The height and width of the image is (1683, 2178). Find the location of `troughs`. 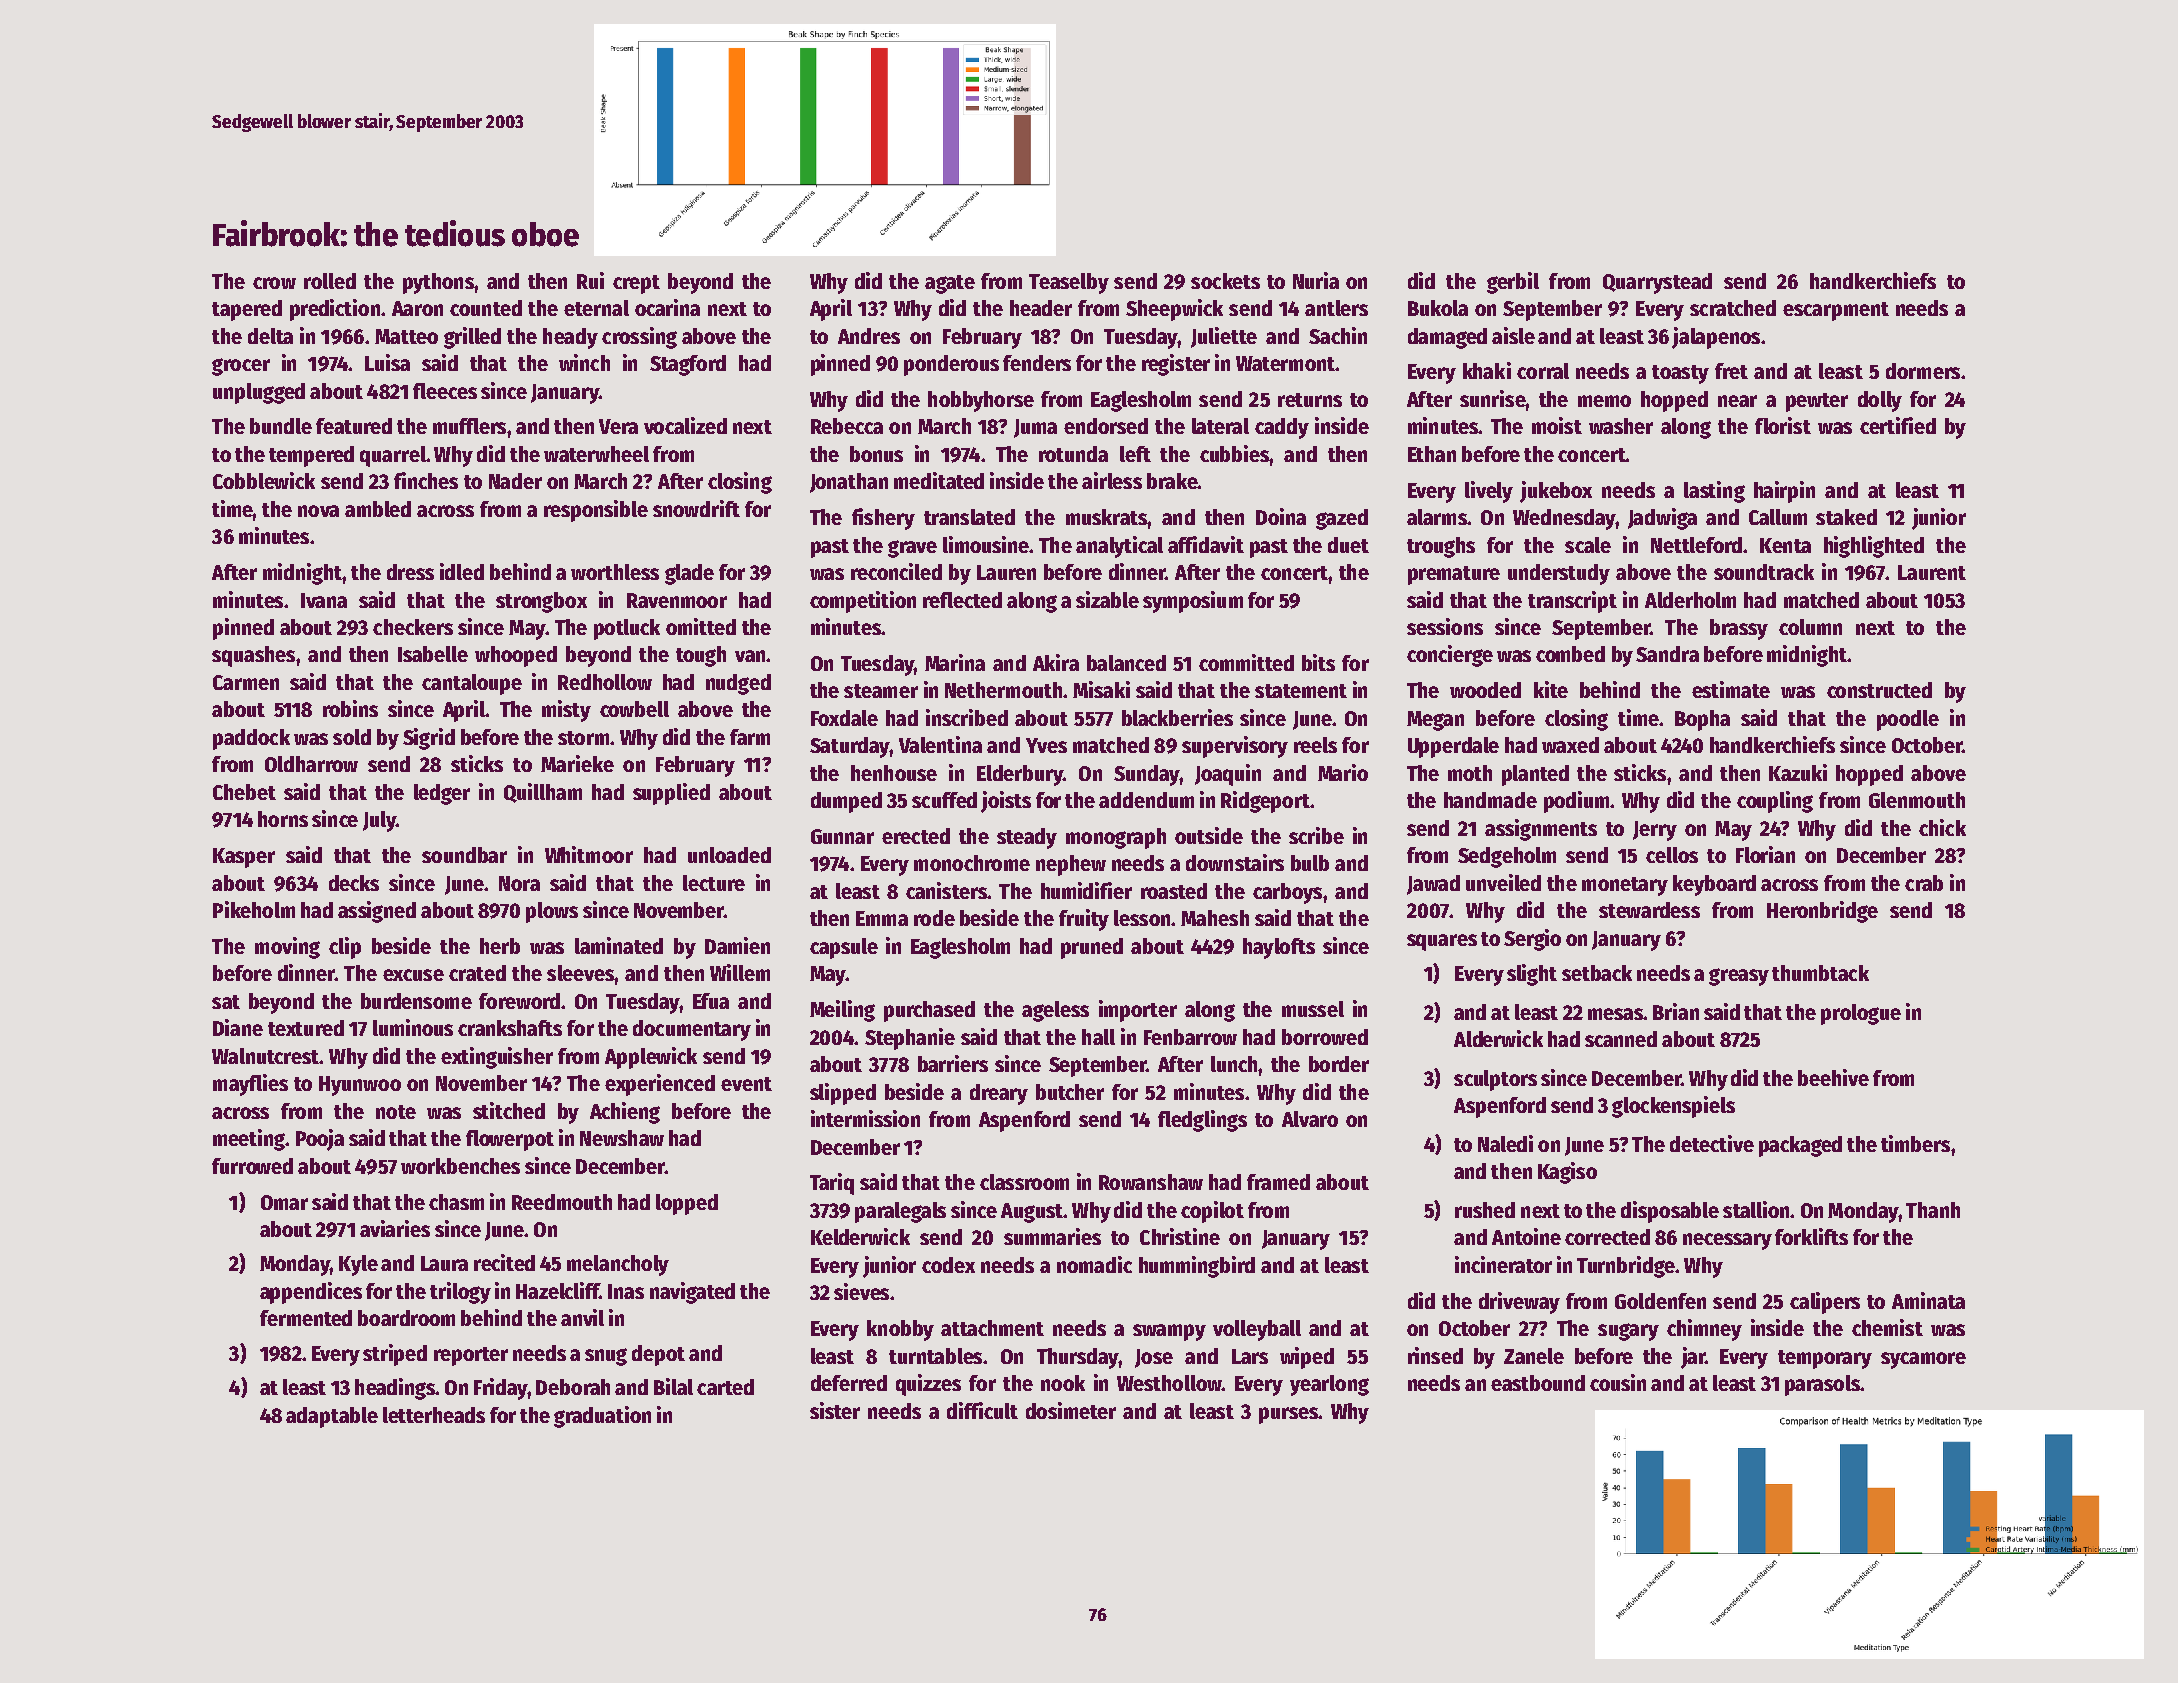

troughs is located at coordinates (1441, 547).
